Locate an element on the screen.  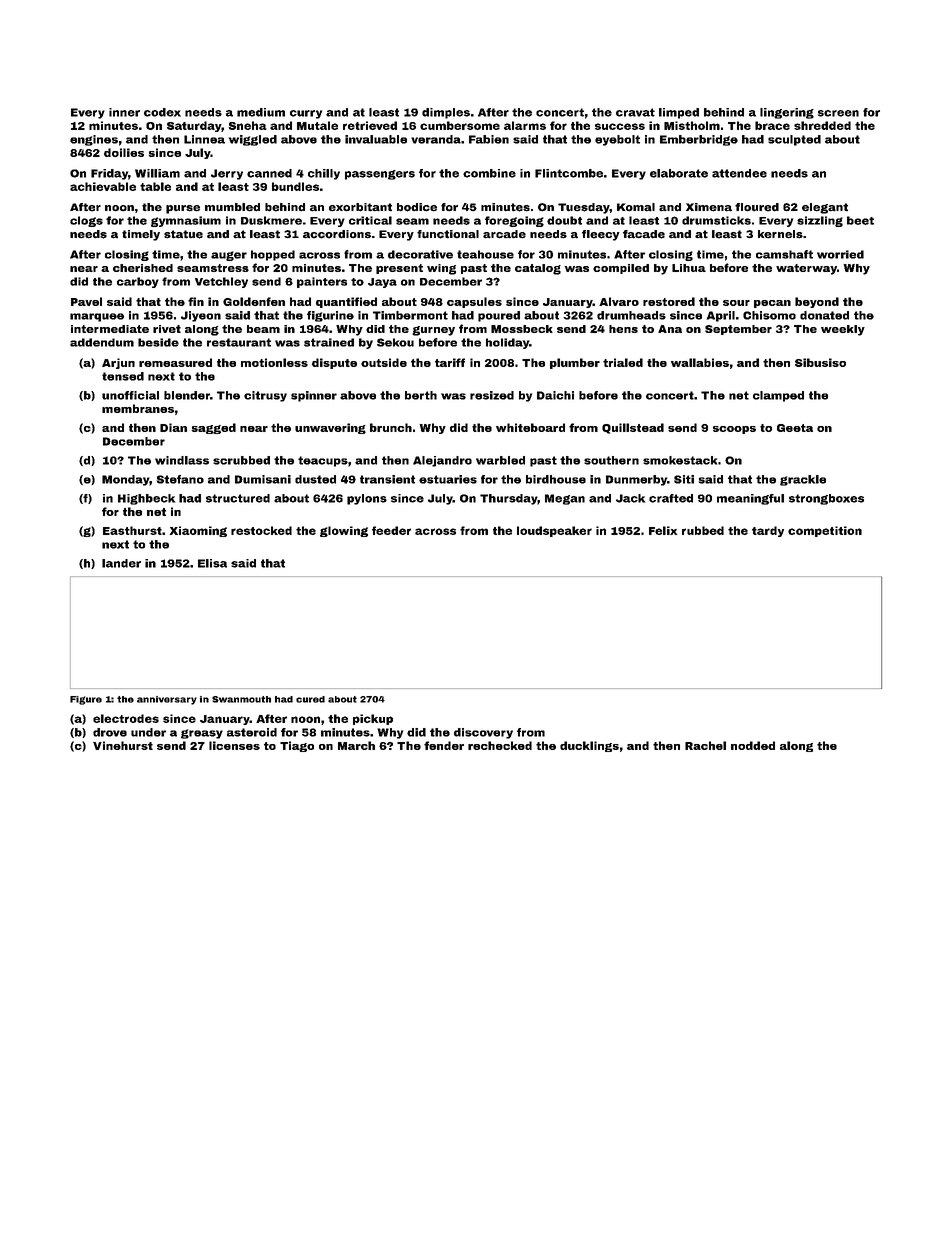
codex is located at coordinates (162, 112).
